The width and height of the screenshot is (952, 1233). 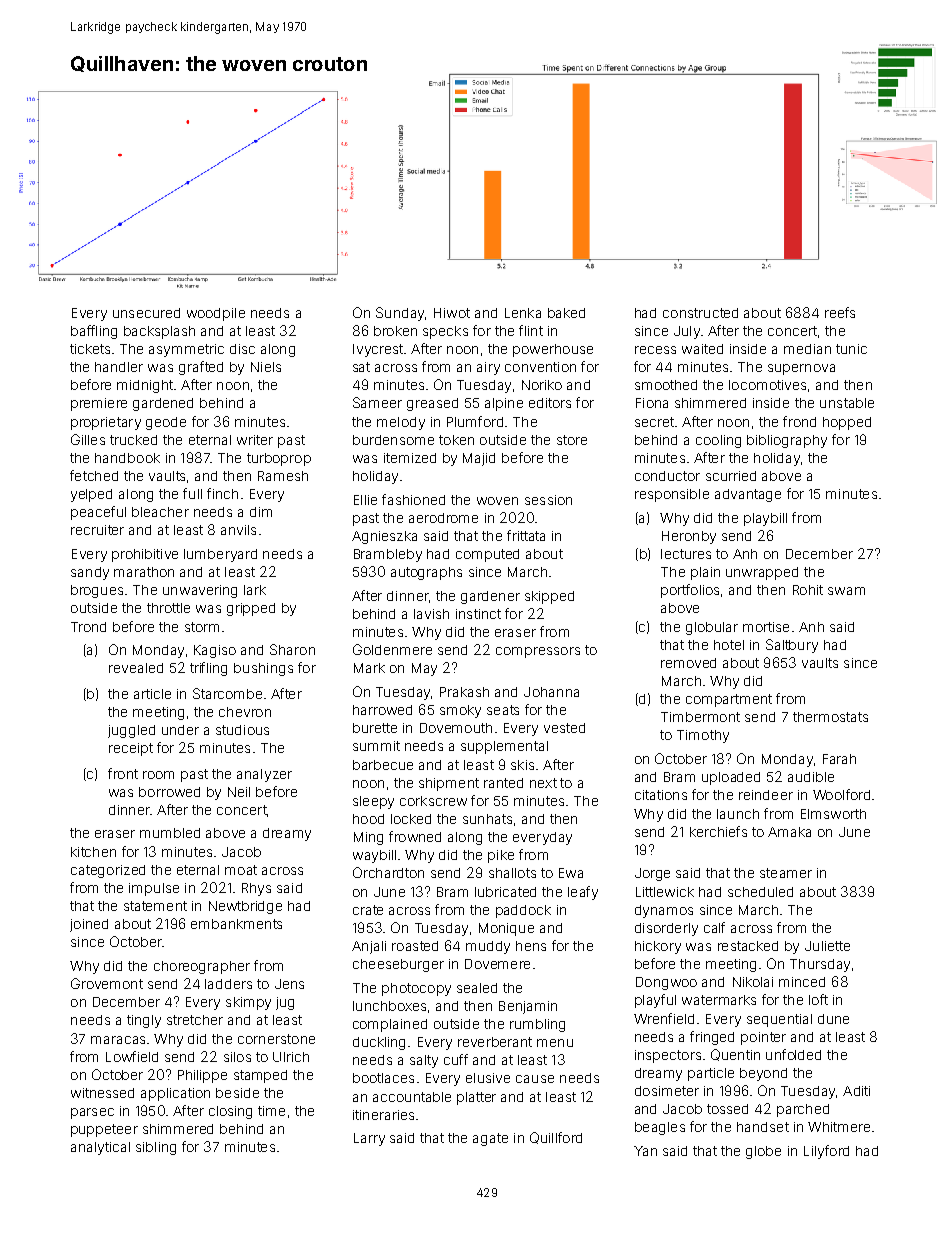 What do you see at coordinates (392, 649) in the screenshot?
I see `Goldenmere` at bounding box center [392, 649].
